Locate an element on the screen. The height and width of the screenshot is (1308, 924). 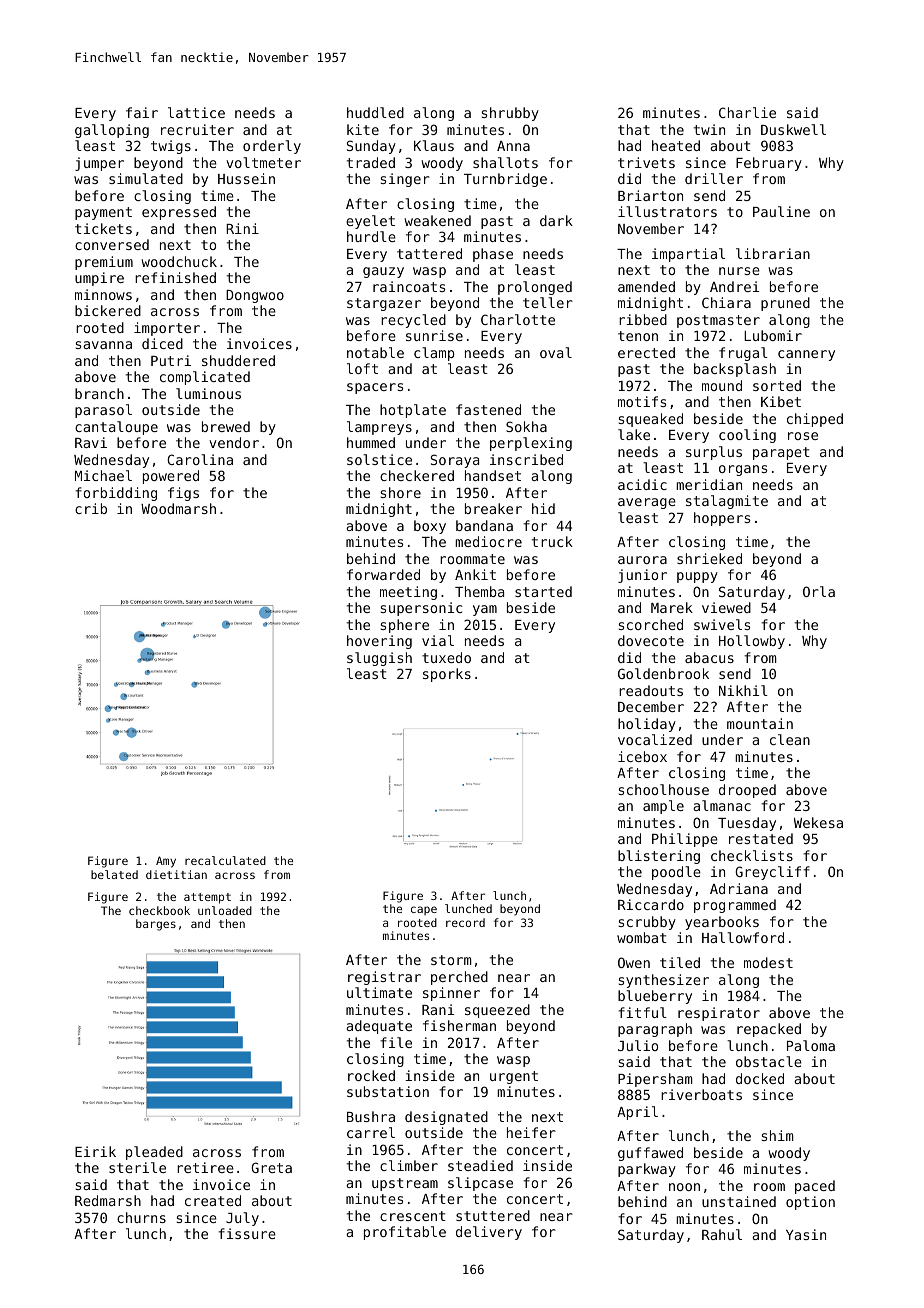
Charlie is located at coordinates (747, 112).
